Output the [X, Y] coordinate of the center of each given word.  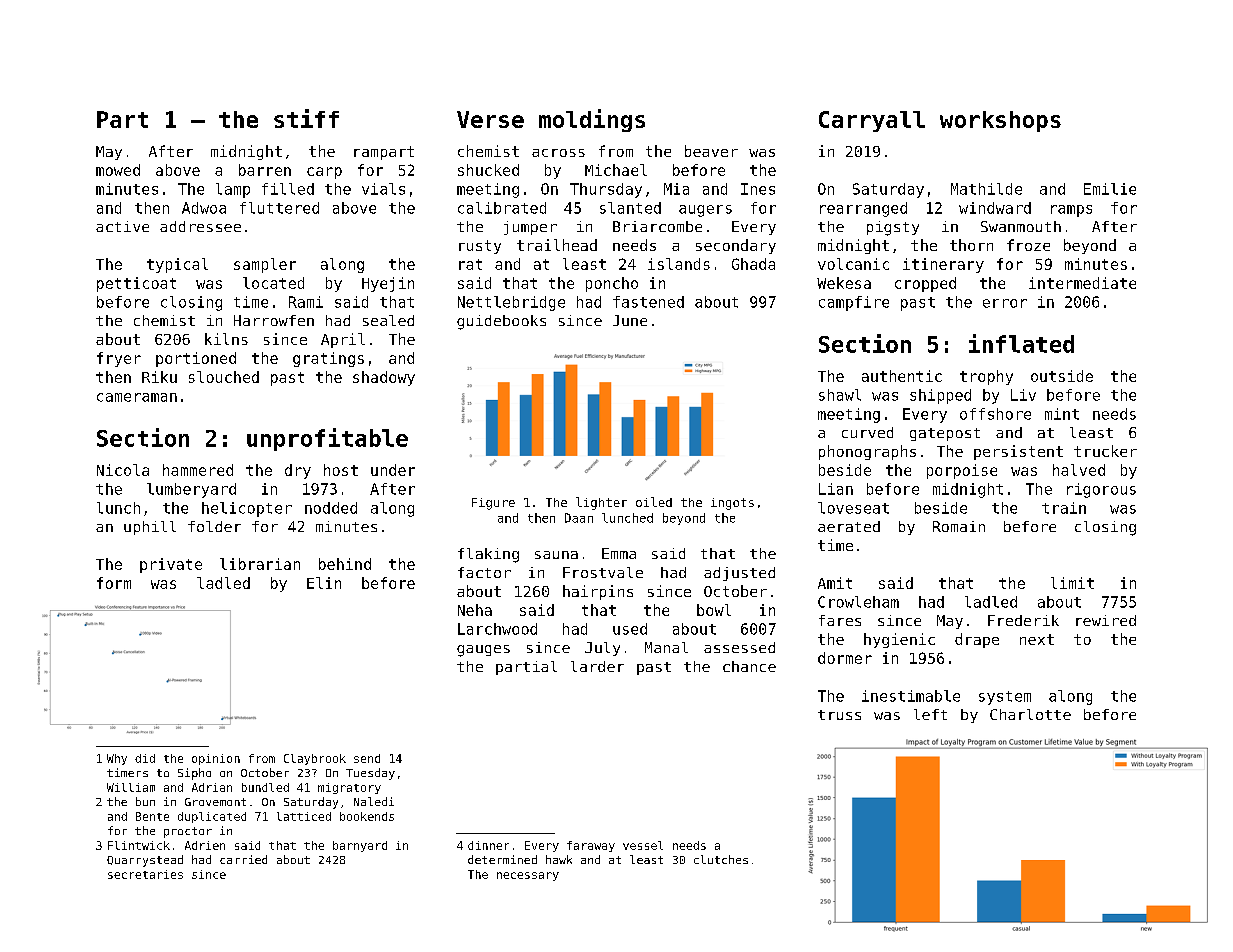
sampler [265, 265]
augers [705, 211]
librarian [260, 564]
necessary [528, 876]
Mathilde [986, 189]
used [630, 629]
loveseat [853, 508]
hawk [559, 859]
